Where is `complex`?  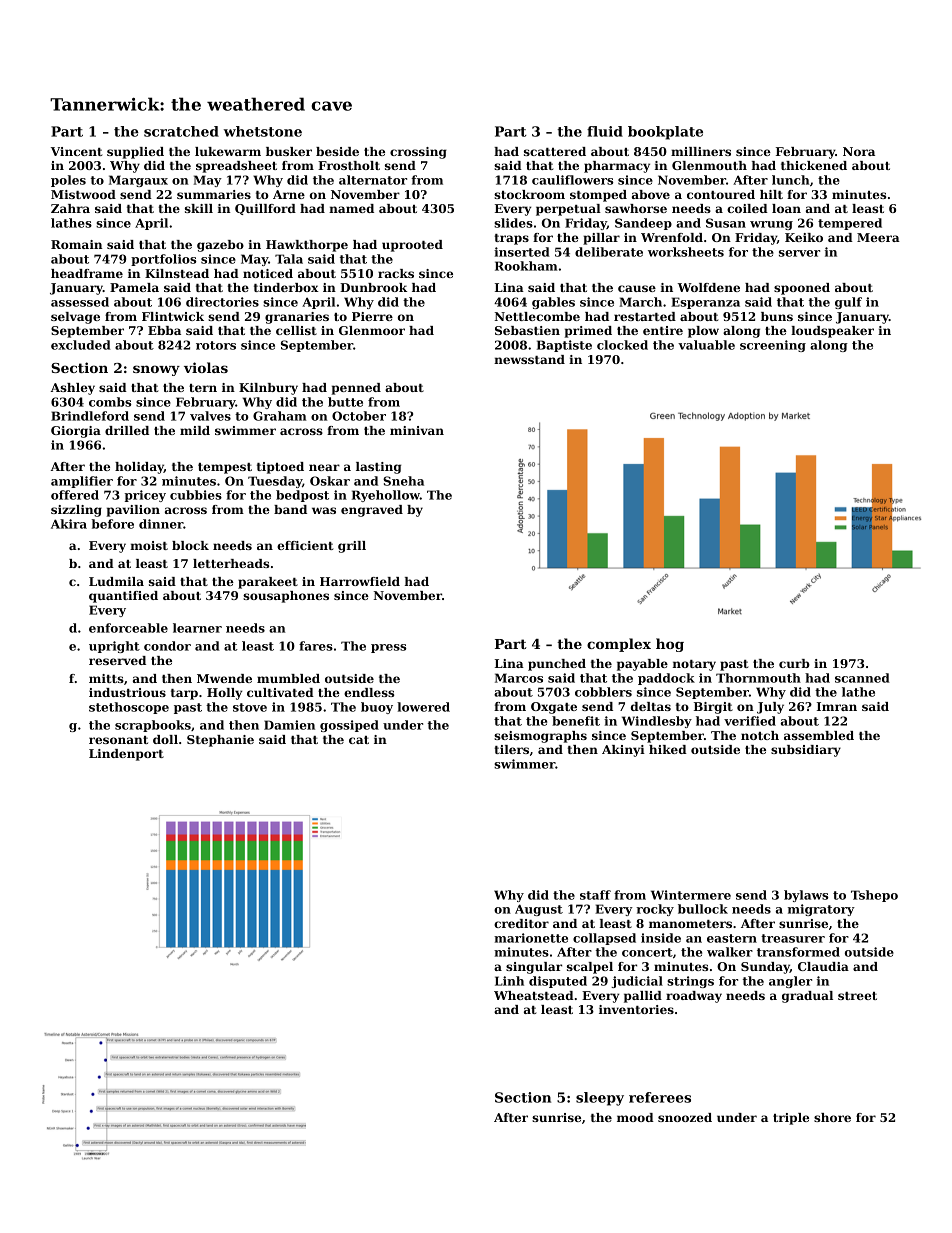 complex is located at coordinates (619, 645).
